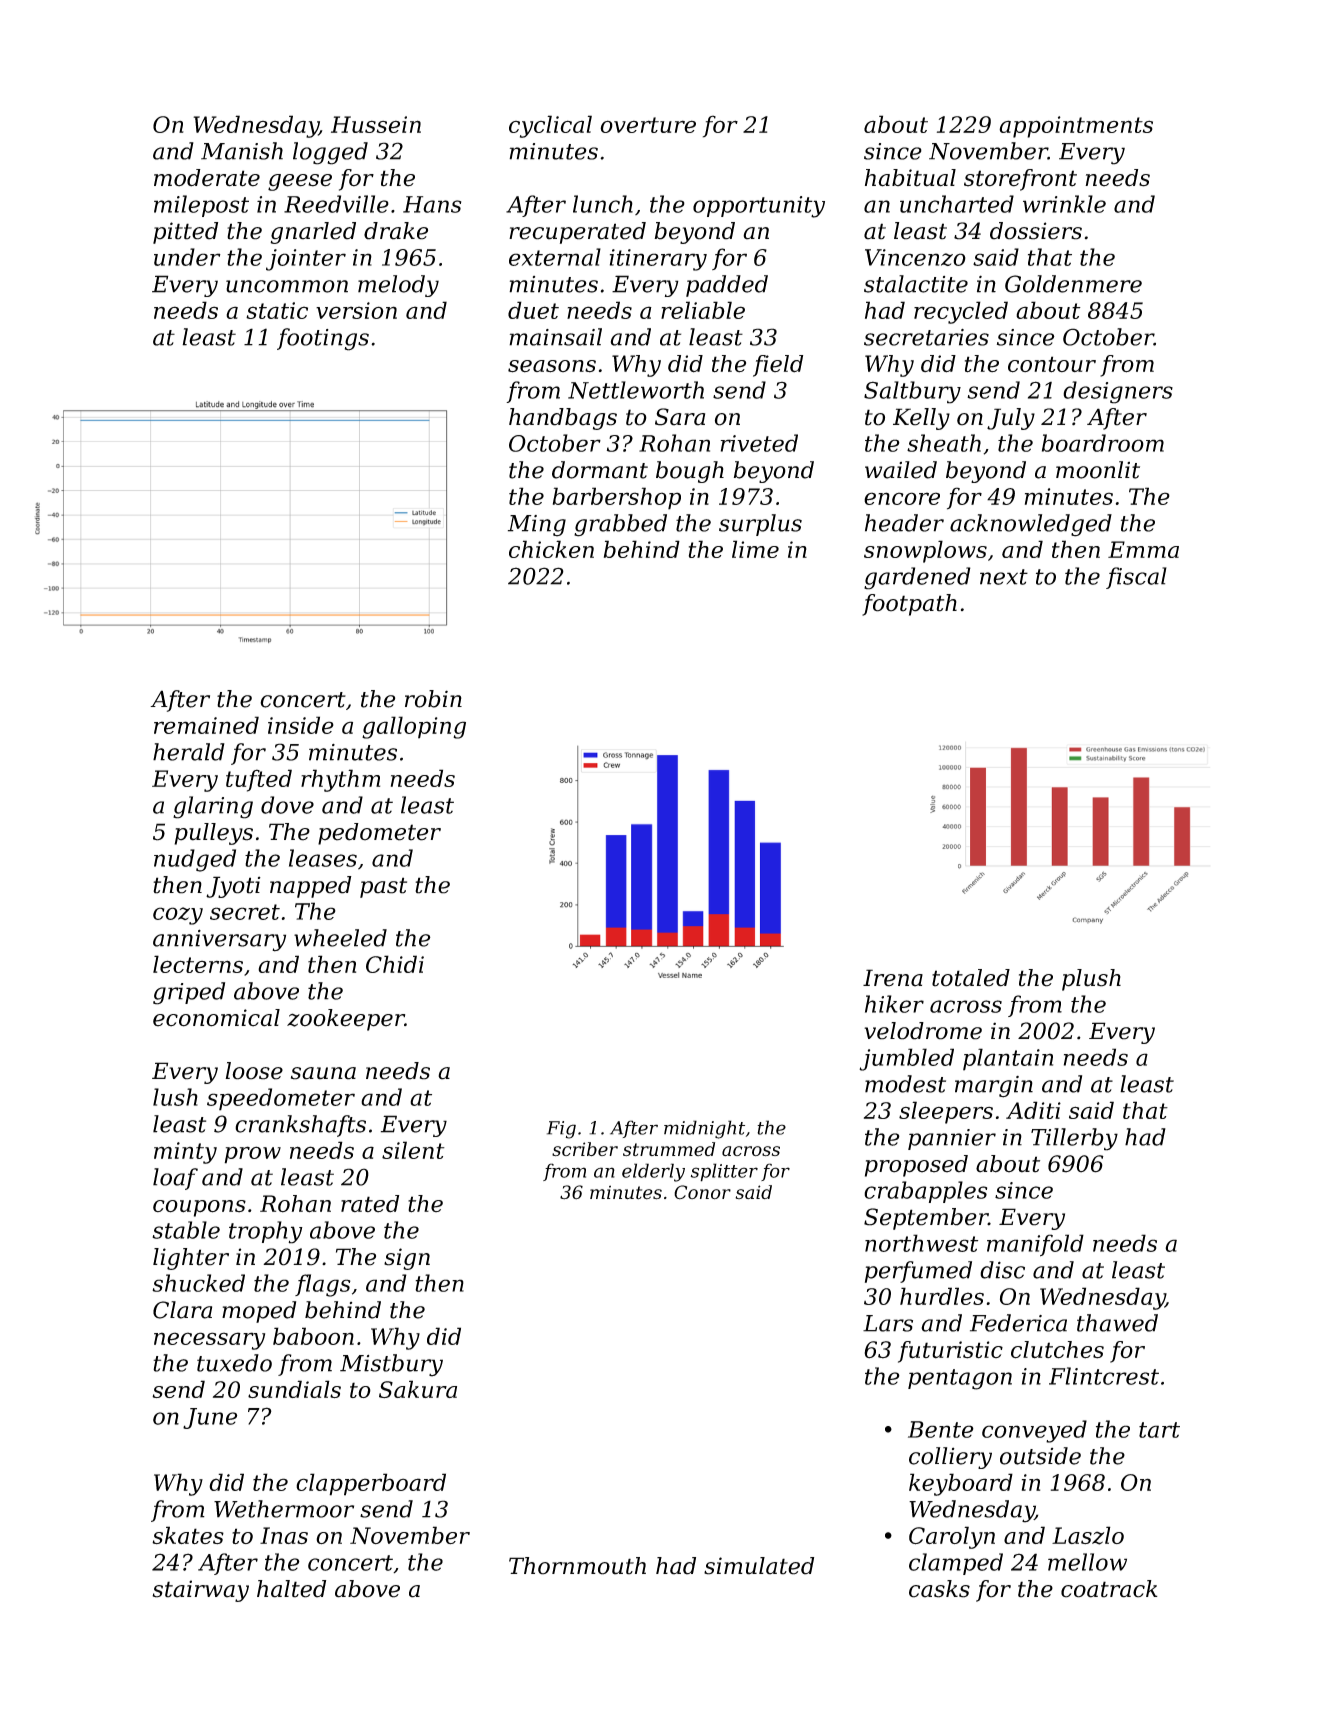 Image resolution: width=1333 pixels, height=1725 pixels. I want to click on herald, so click(189, 752).
